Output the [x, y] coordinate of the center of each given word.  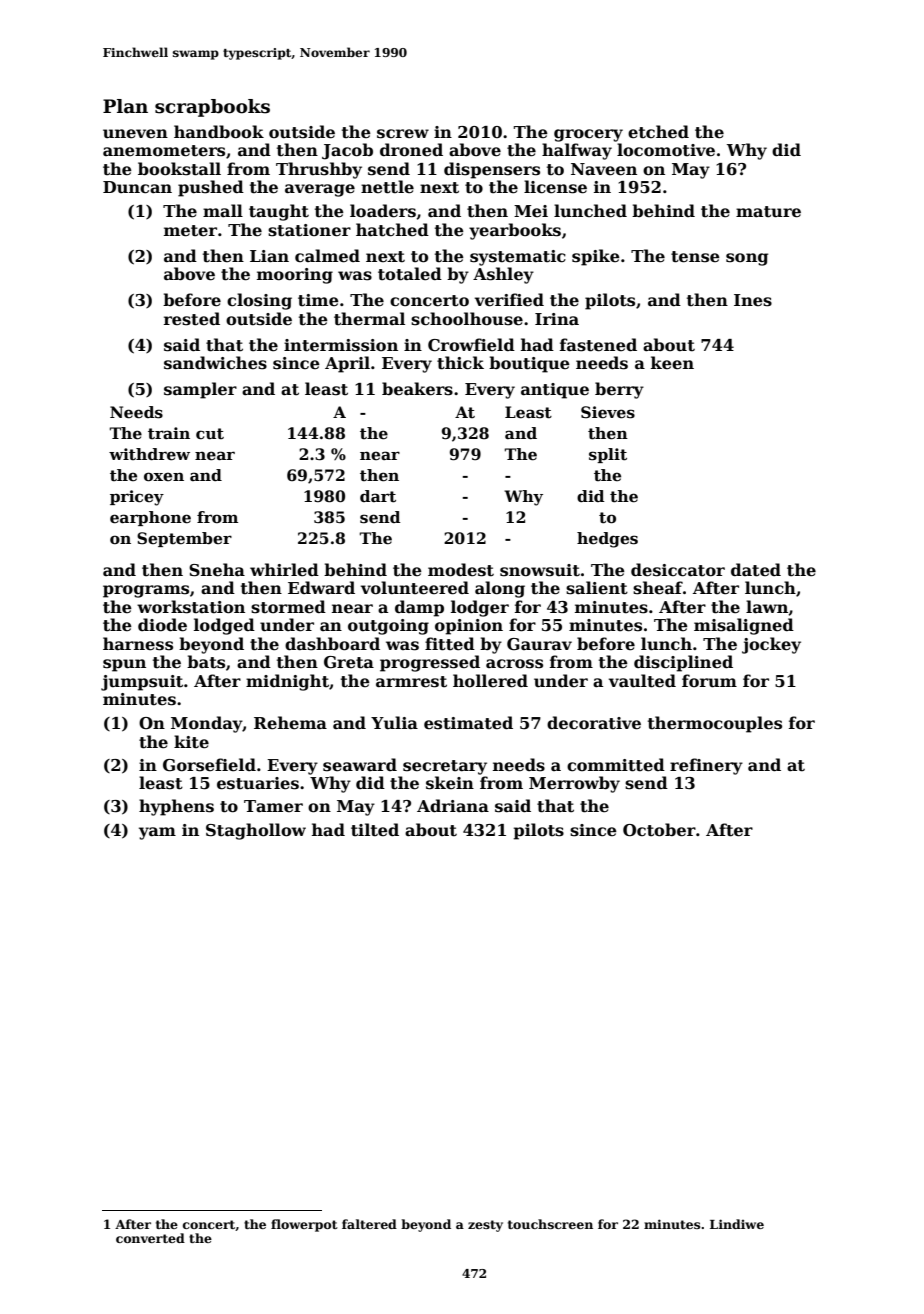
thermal [369, 319]
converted [150, 1238]
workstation [191, 607]
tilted [375, 830]
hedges [607, 540]
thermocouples [715, 724]
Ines [753, 300]
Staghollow [256, 831]
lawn [767, 606]
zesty [485, 1226]
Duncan [137, 187]
